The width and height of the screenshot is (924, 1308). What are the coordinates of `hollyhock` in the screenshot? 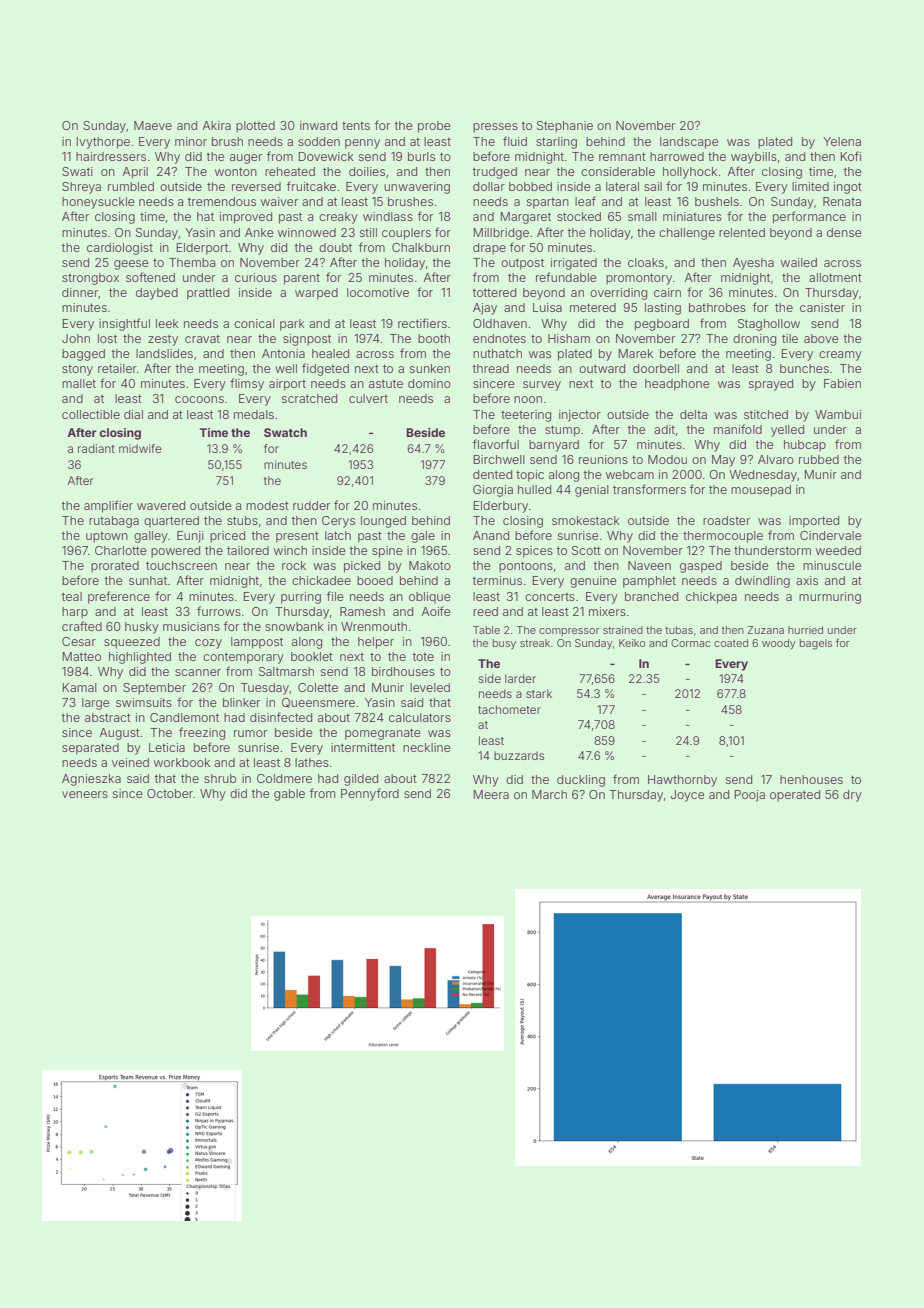 It's located at (690, 173).
